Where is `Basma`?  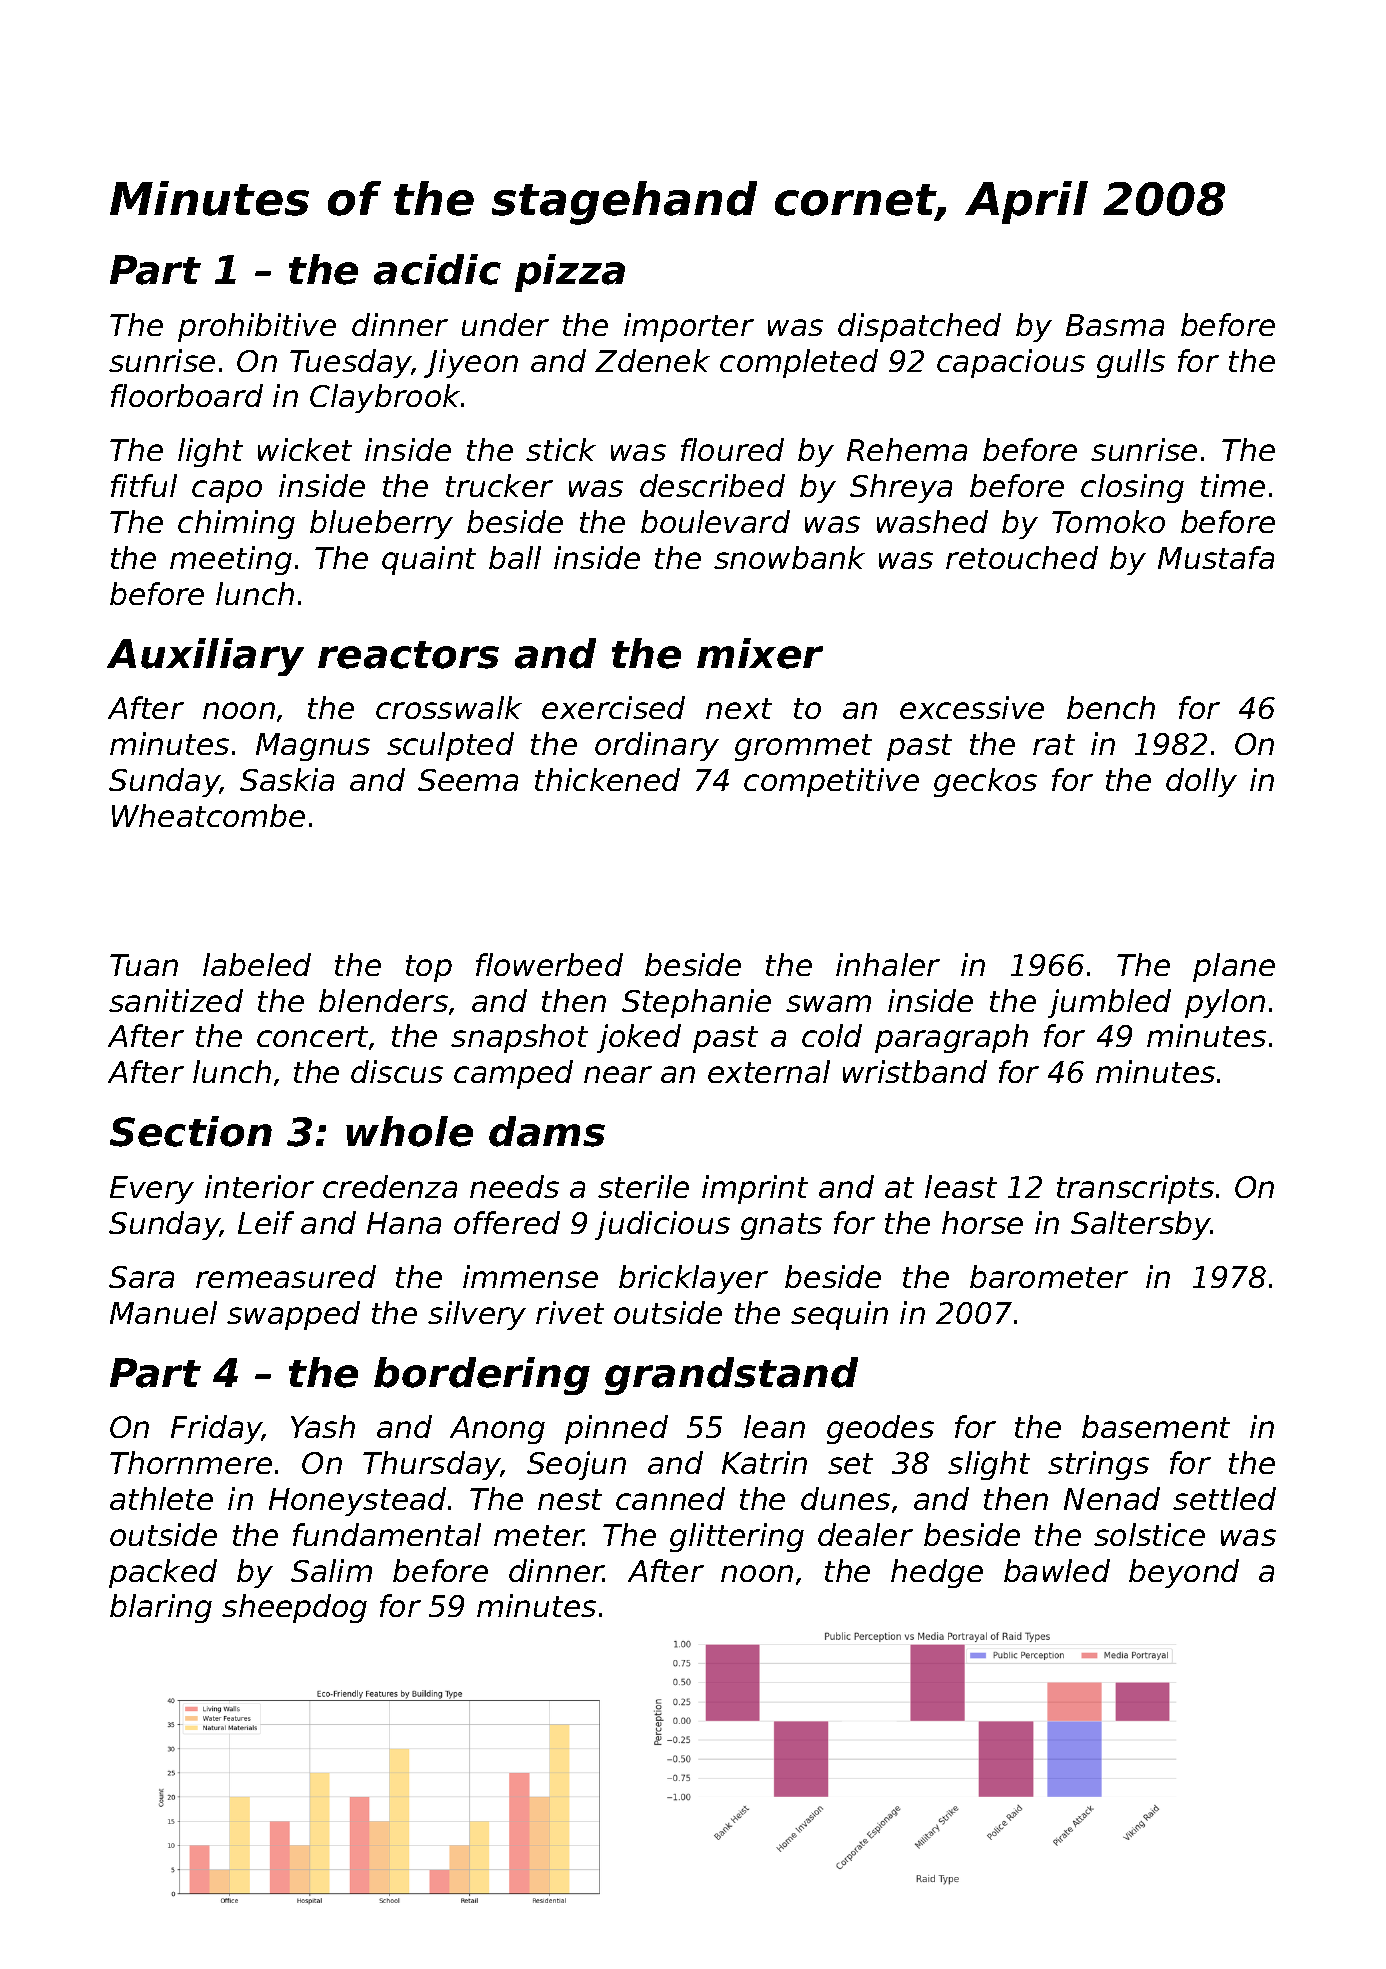 Basma is located at coordinates (1115, 325).
